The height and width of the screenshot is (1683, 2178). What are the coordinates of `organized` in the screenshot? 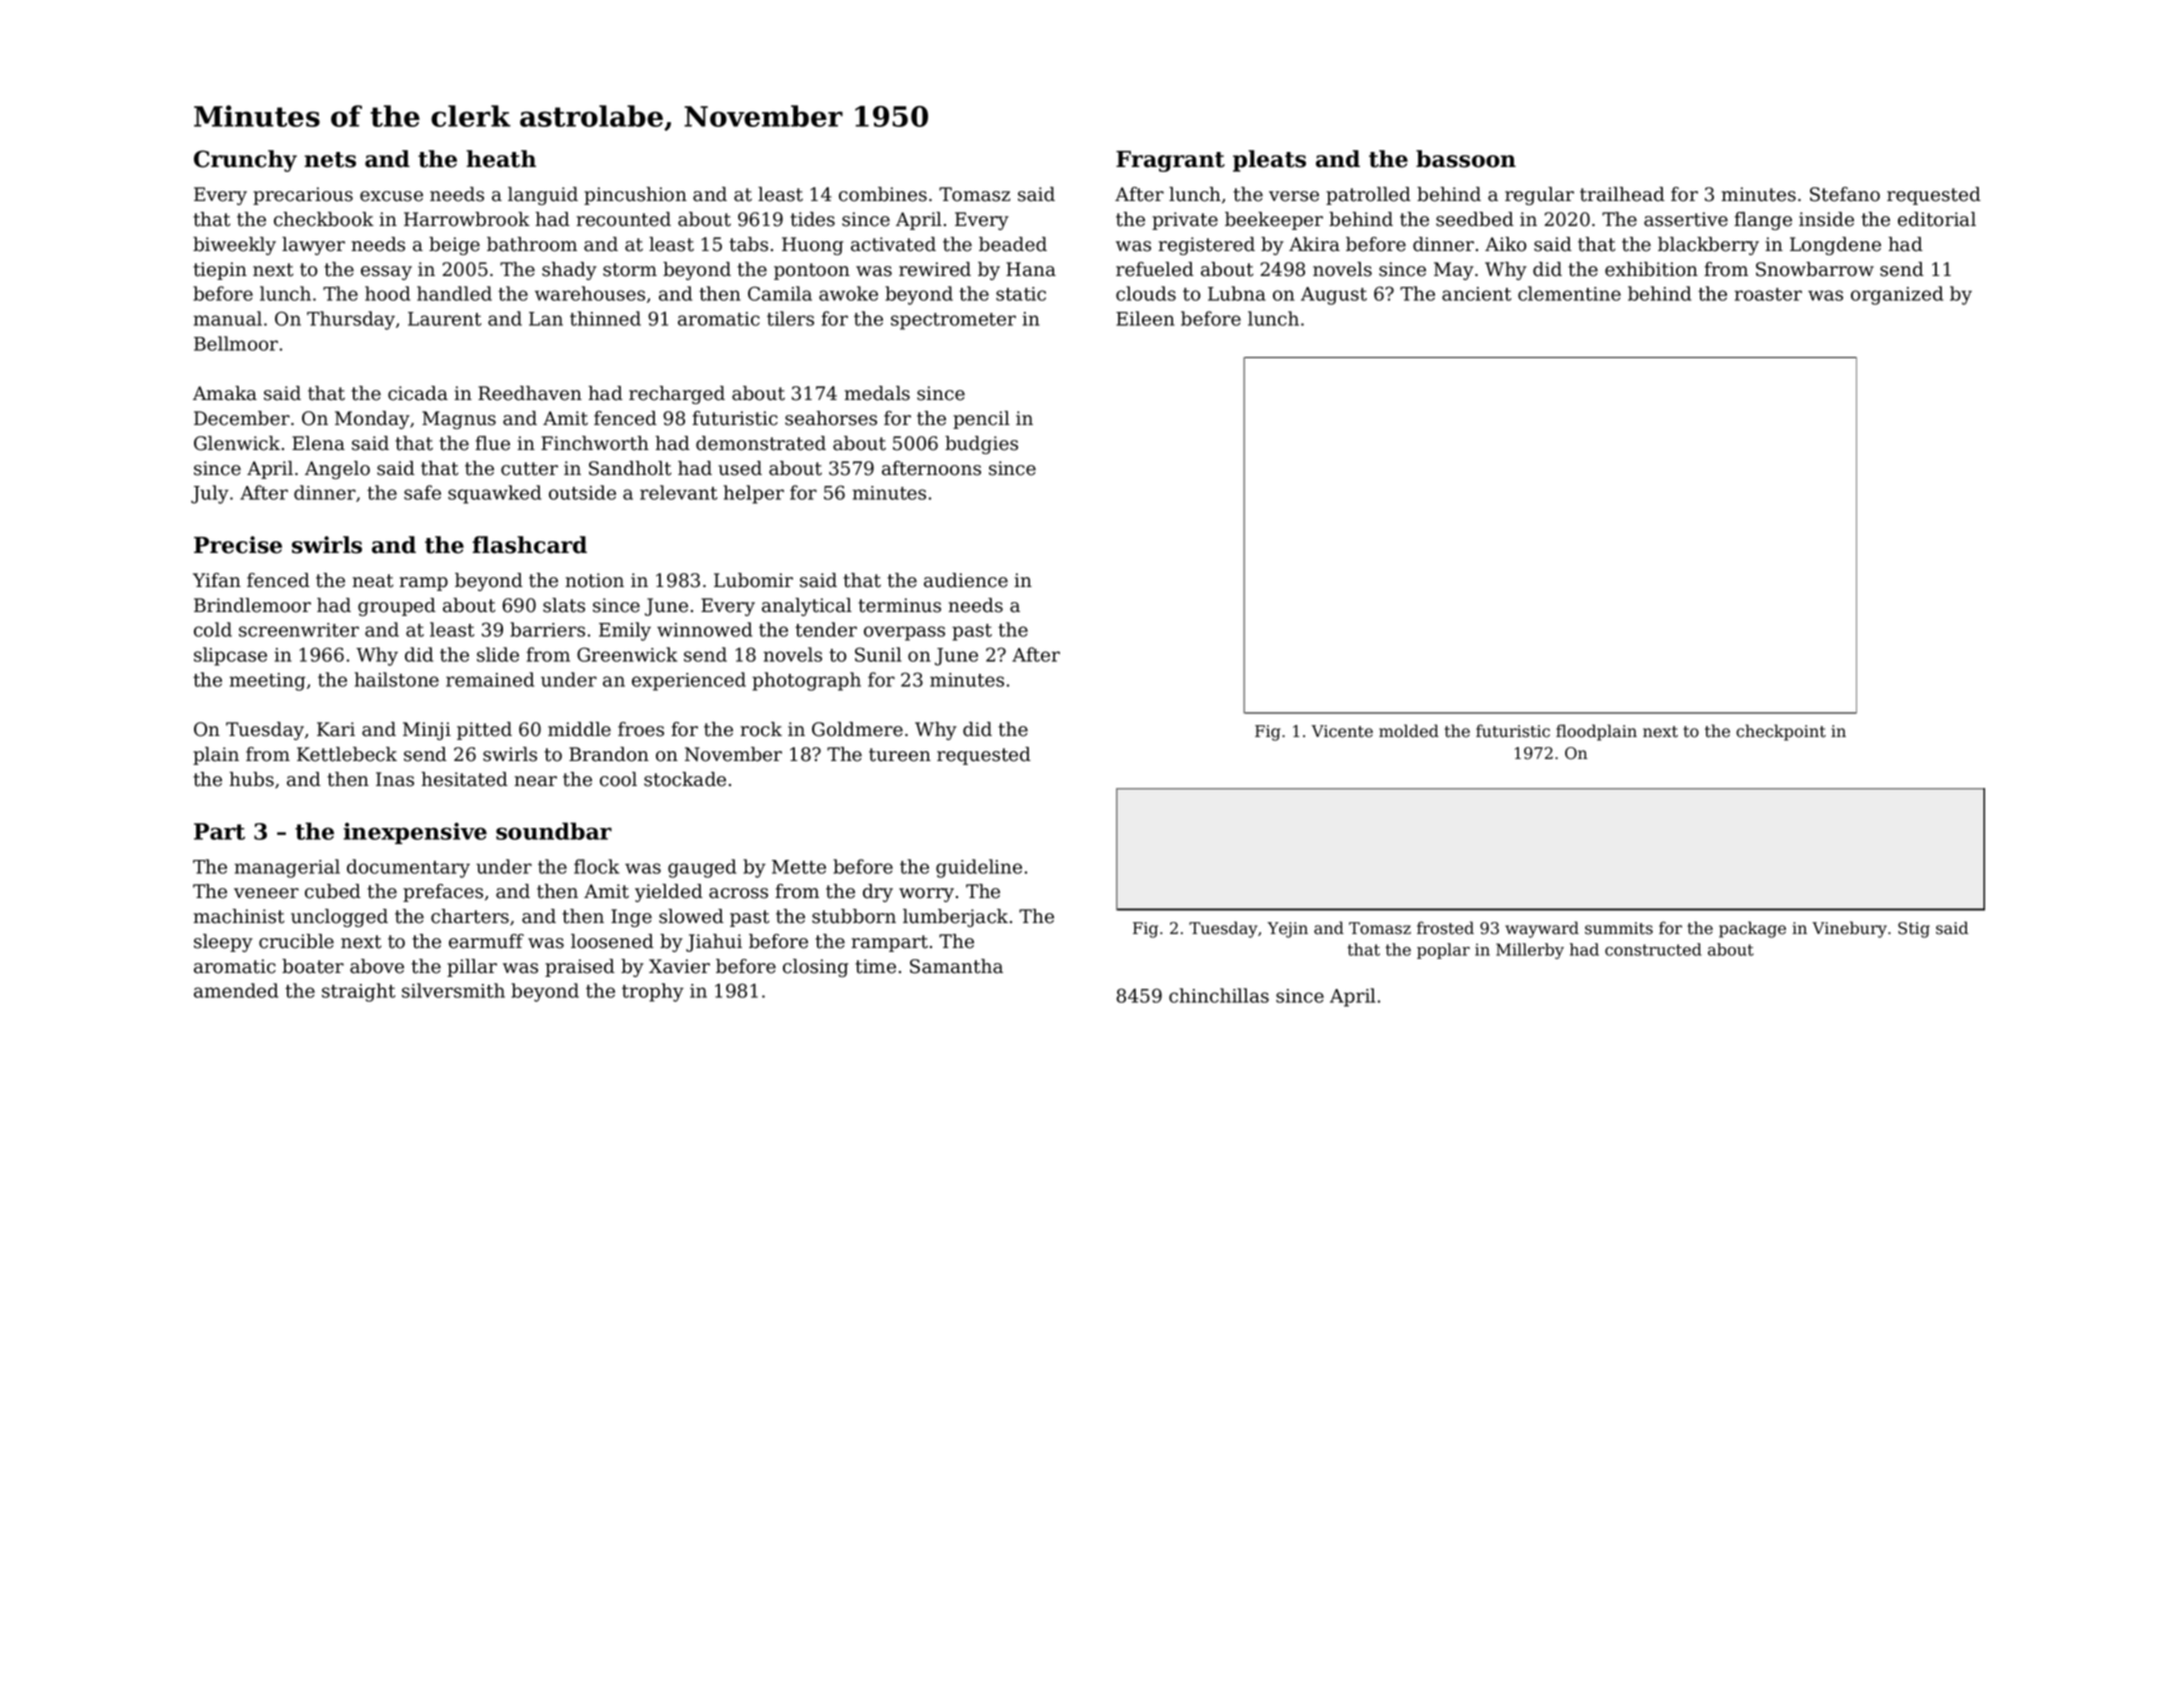 It's located at (1897, 295).
